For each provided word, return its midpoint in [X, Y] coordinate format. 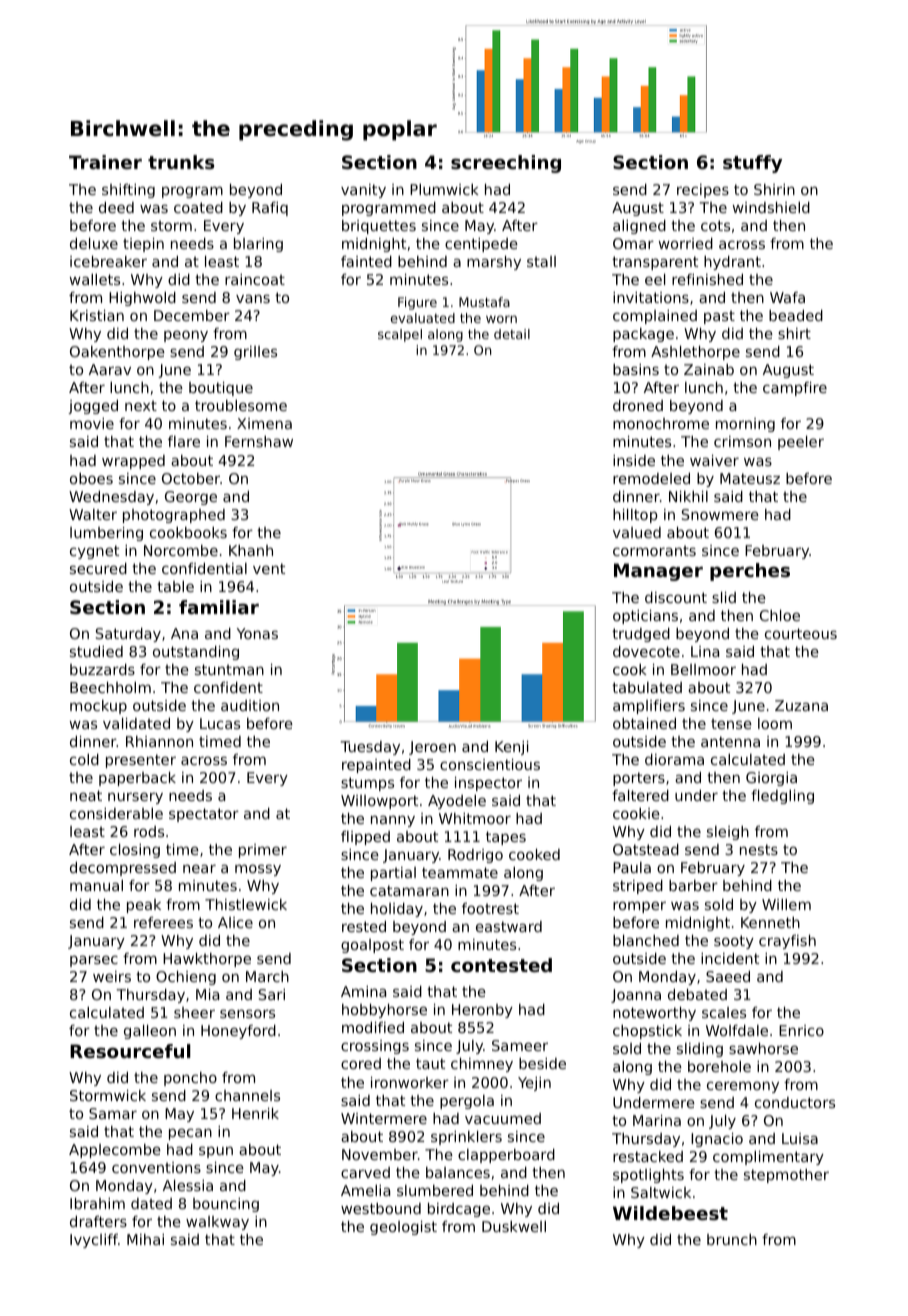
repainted [376, 766]
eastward [509, 926]
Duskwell [514, 1226]
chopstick [647, 1032]
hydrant [732, 263]
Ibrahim [97, 1203]
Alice [235, 922]
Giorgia [771, 779]
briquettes [379, 227]
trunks [181, 162]
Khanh [251, 550]
